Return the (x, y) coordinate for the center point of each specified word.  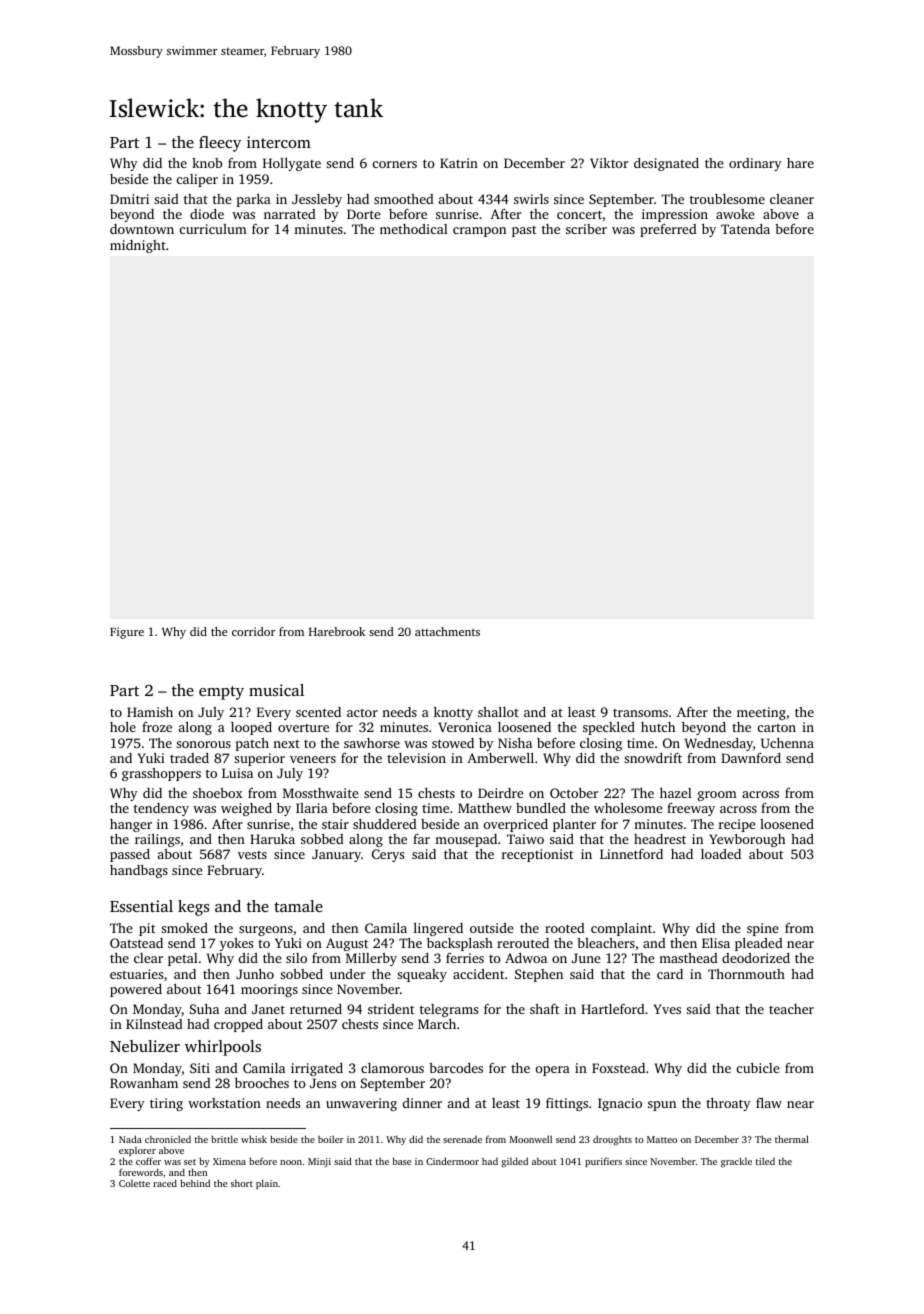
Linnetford (631, 854)
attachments (447, 631)
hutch (658, 727)
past (524, 231)
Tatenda (745, 229)
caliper (197, 180)
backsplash (460, 944)
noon (291, 1162)
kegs (193, 908)
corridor (253, 631)
